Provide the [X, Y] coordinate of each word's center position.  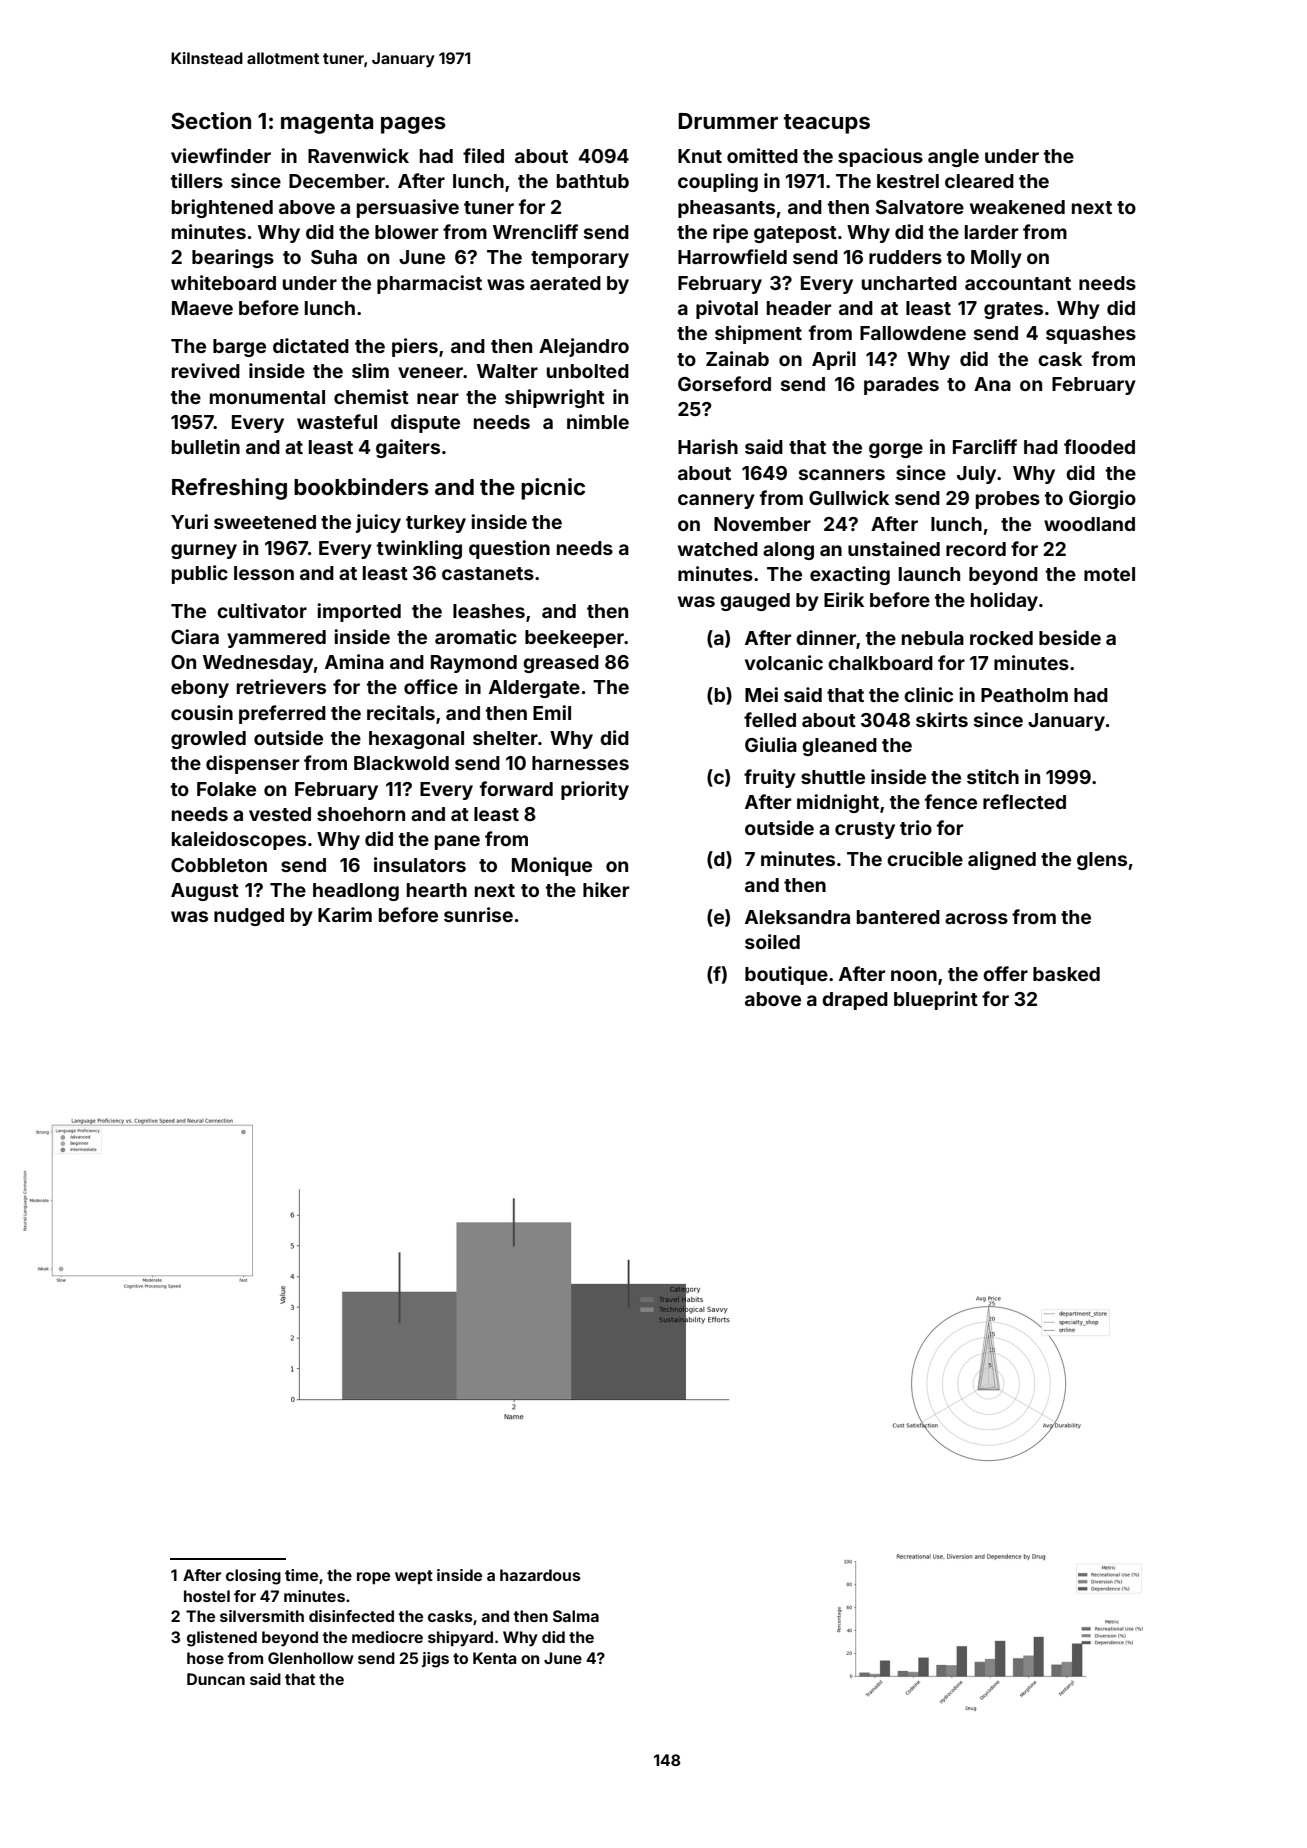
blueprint [936, 1000]
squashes [1091, 335]
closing [253, 1577]
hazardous [540, 1575]
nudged [249, 917]
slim [370, 370]
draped [855, 1001]
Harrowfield [732, 256]
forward [516, 788]
